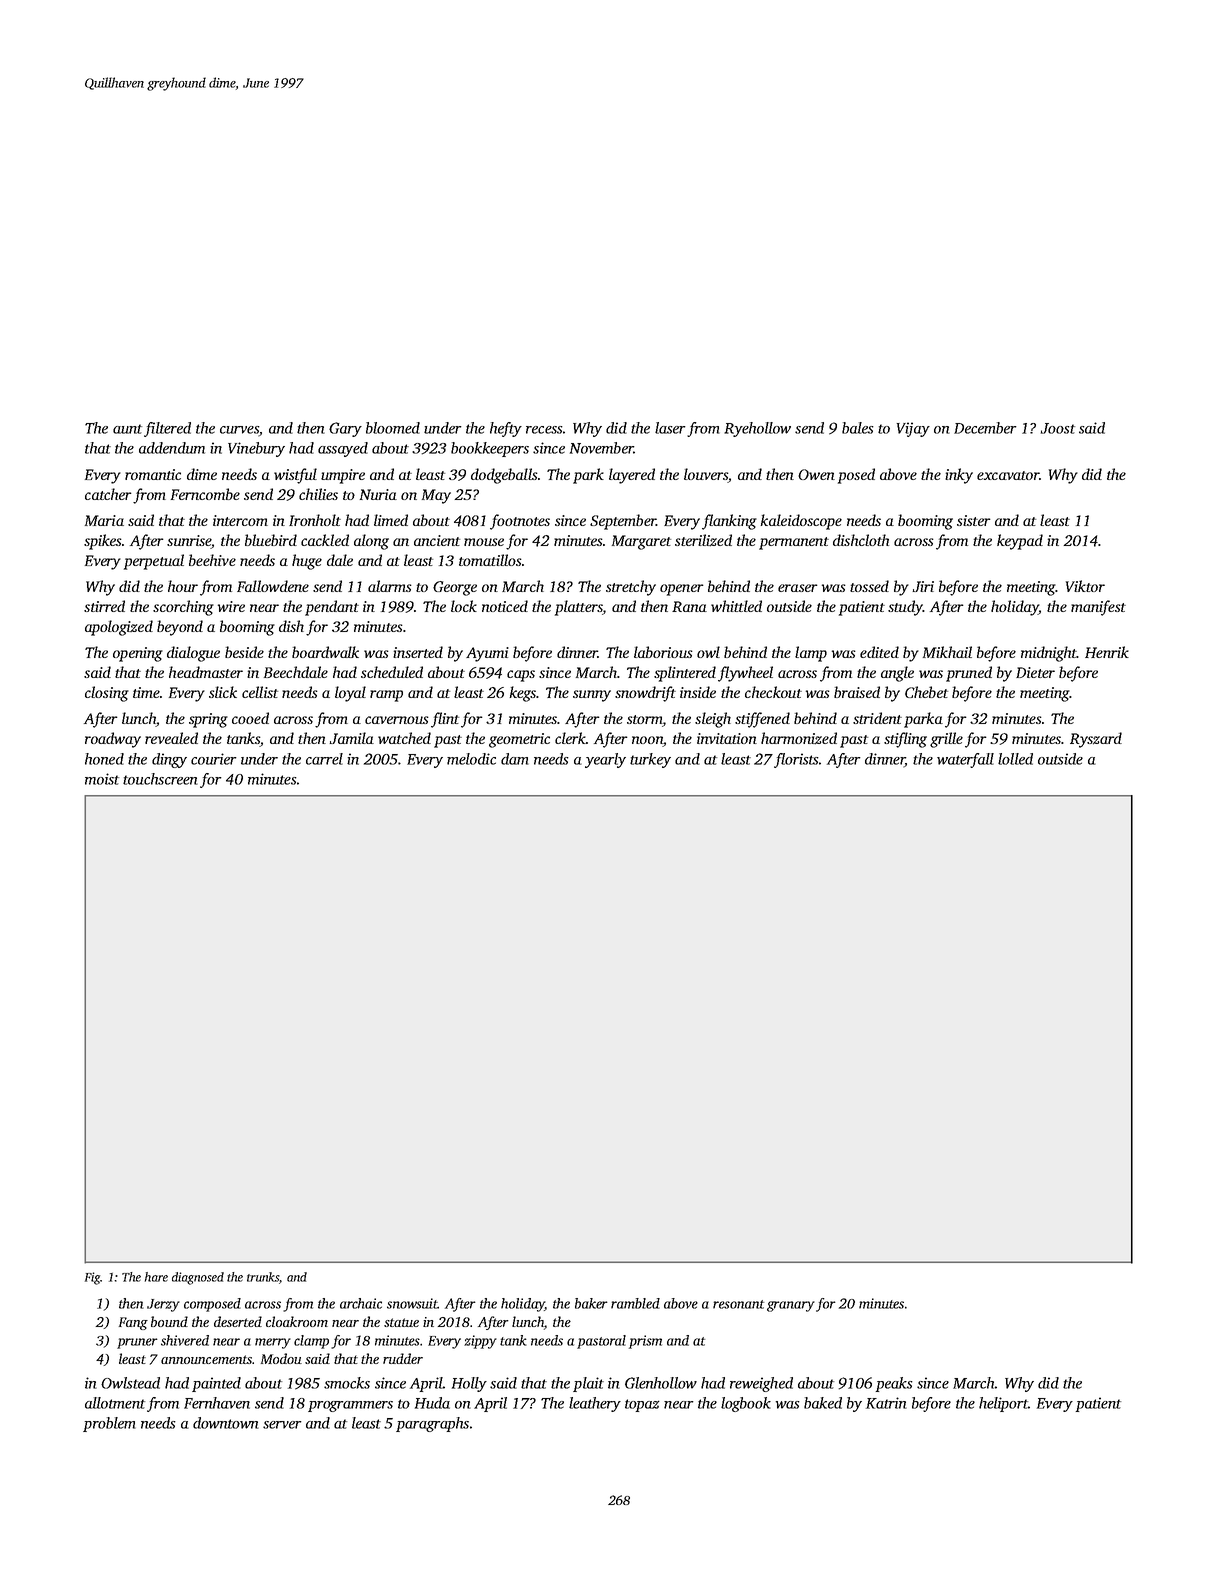  Describe the element at coordinates (263, 1277) in the screenshot. I see `trunks` at that location.
